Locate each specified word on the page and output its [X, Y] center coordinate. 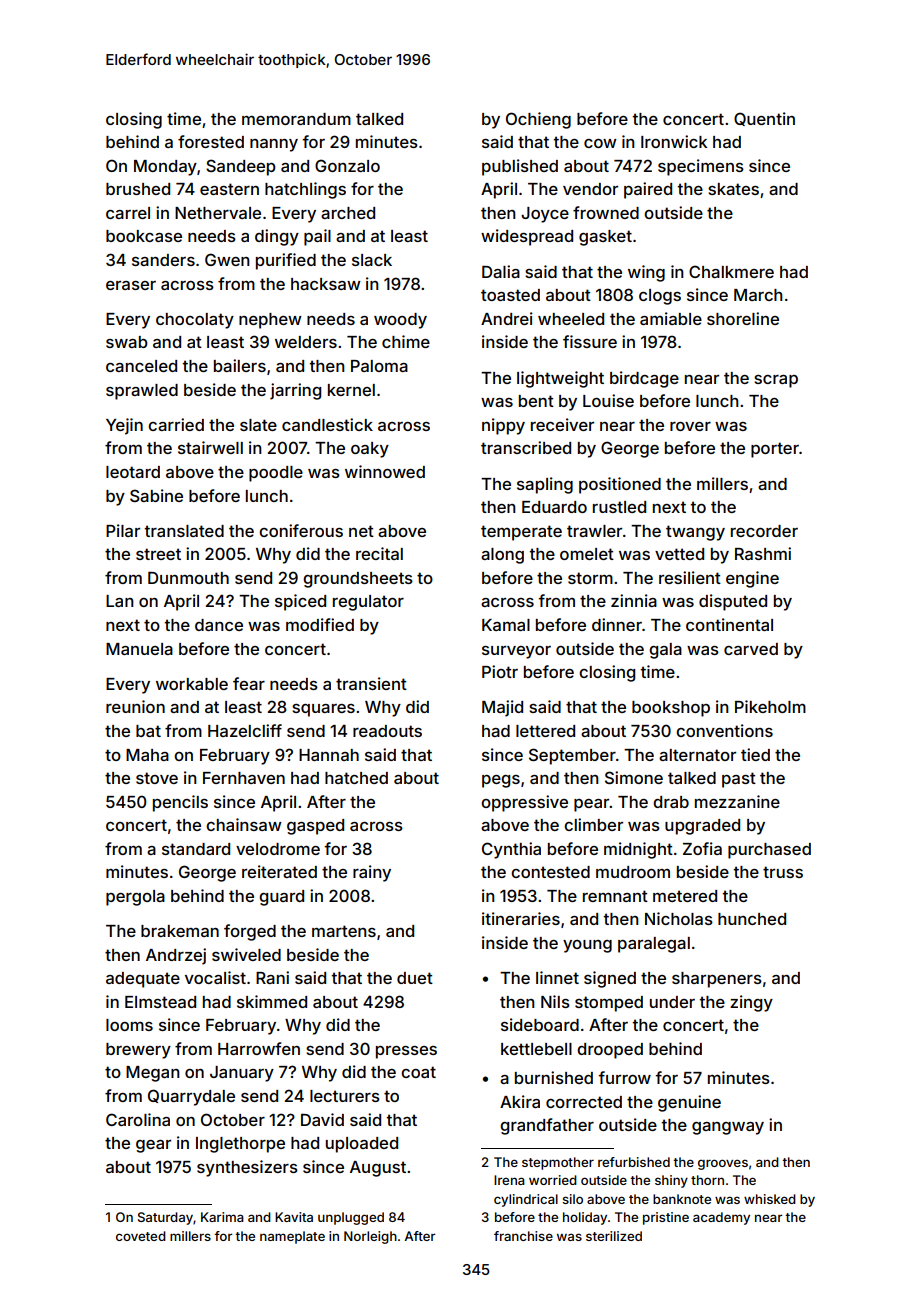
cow [600, 143]
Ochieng [538, 120]
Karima [222, 1217]
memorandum [296, 119]
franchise [523, 1236]
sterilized [614, 1236]
